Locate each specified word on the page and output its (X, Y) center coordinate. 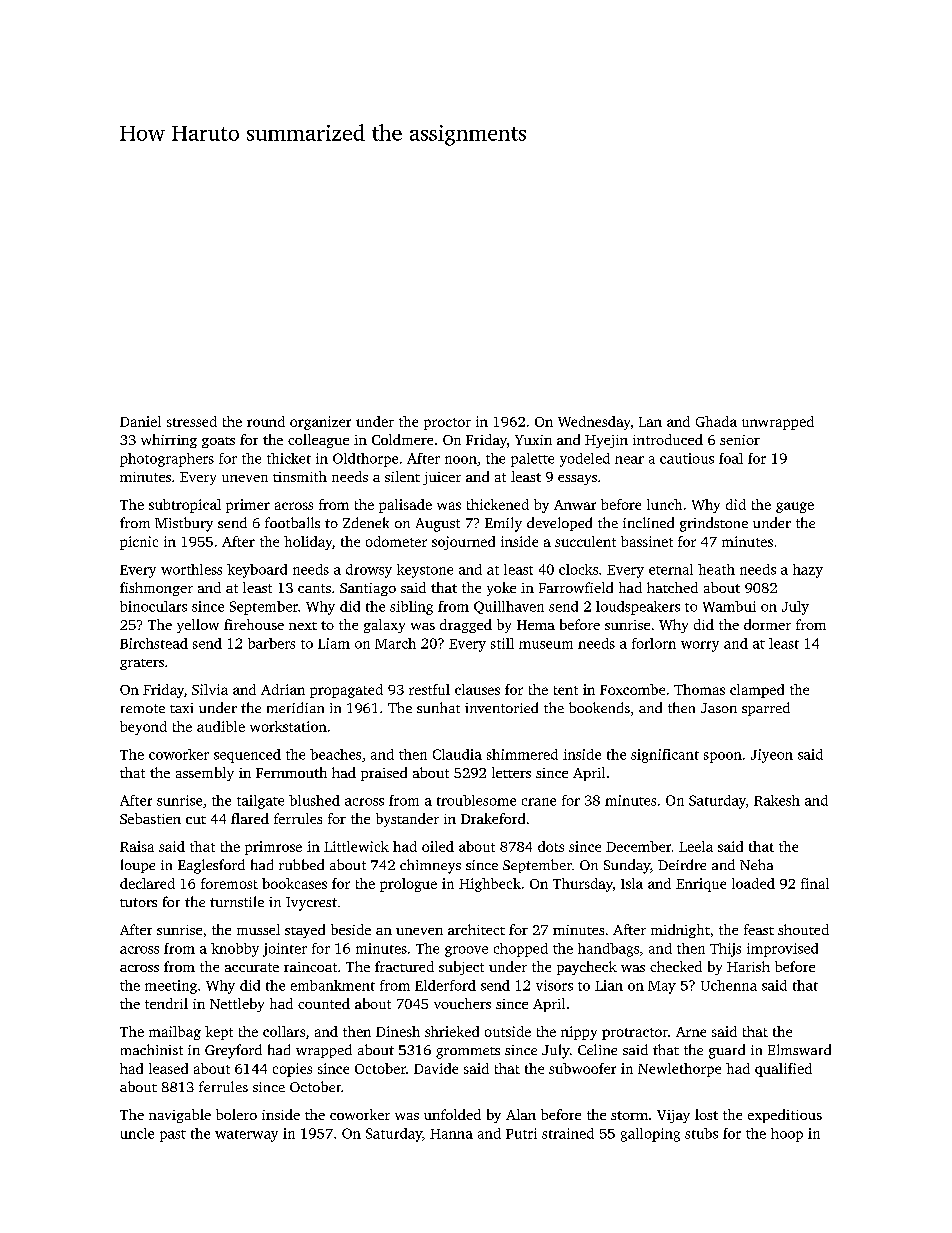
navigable (180, 1116)
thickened (498, 504)
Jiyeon (772, 756)
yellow (198, 626)
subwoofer (582, 1068)
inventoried (501, 707)
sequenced (247, 756)
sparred (766, 709)
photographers (167, 460)
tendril (166, 1003)
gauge (795, 507)
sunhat (438, 707)
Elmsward (799, 1049)
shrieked (452, 1031)
